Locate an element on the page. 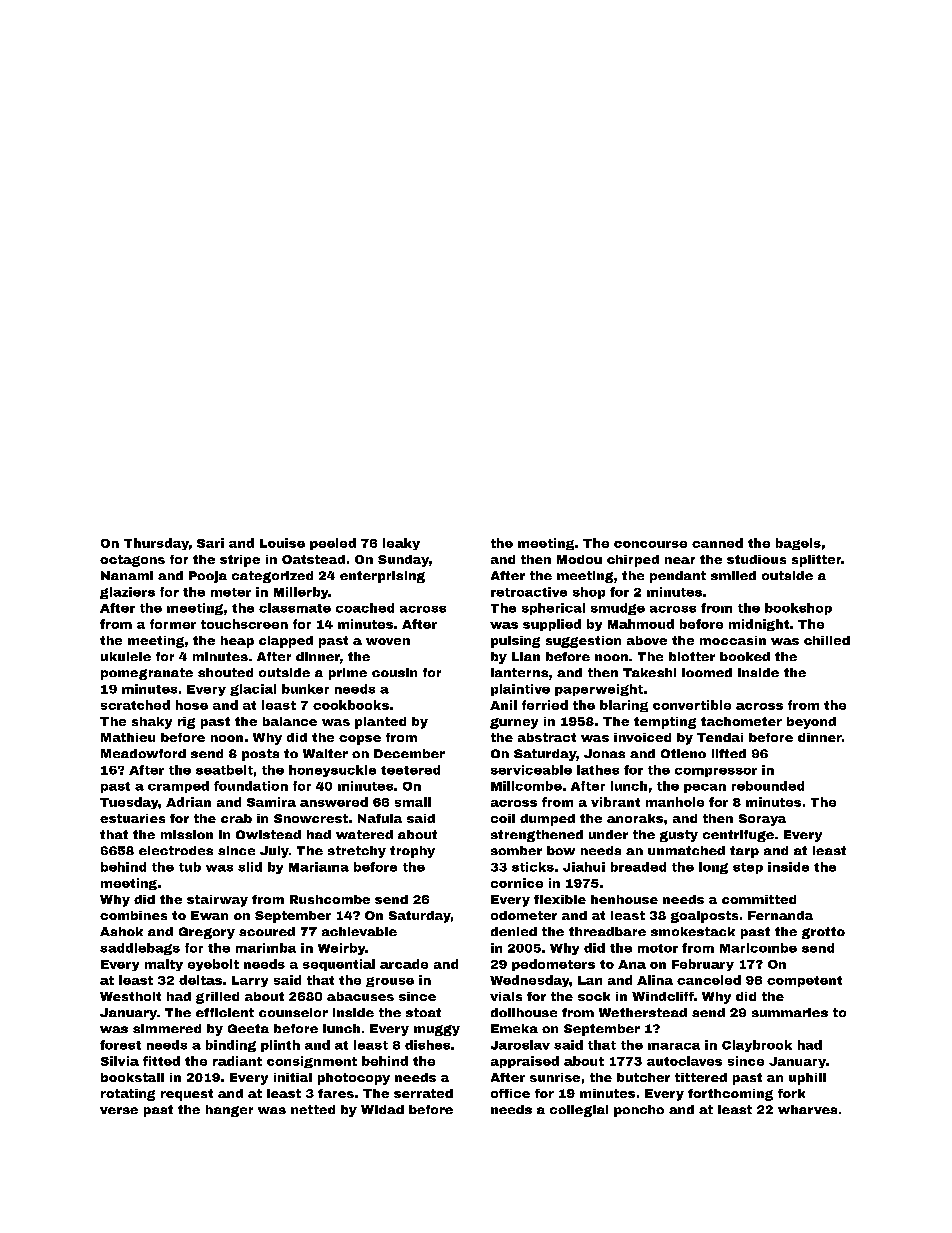 The width and height of the page is (952, 1233). Thursday is located at coordinates (156, 544).
